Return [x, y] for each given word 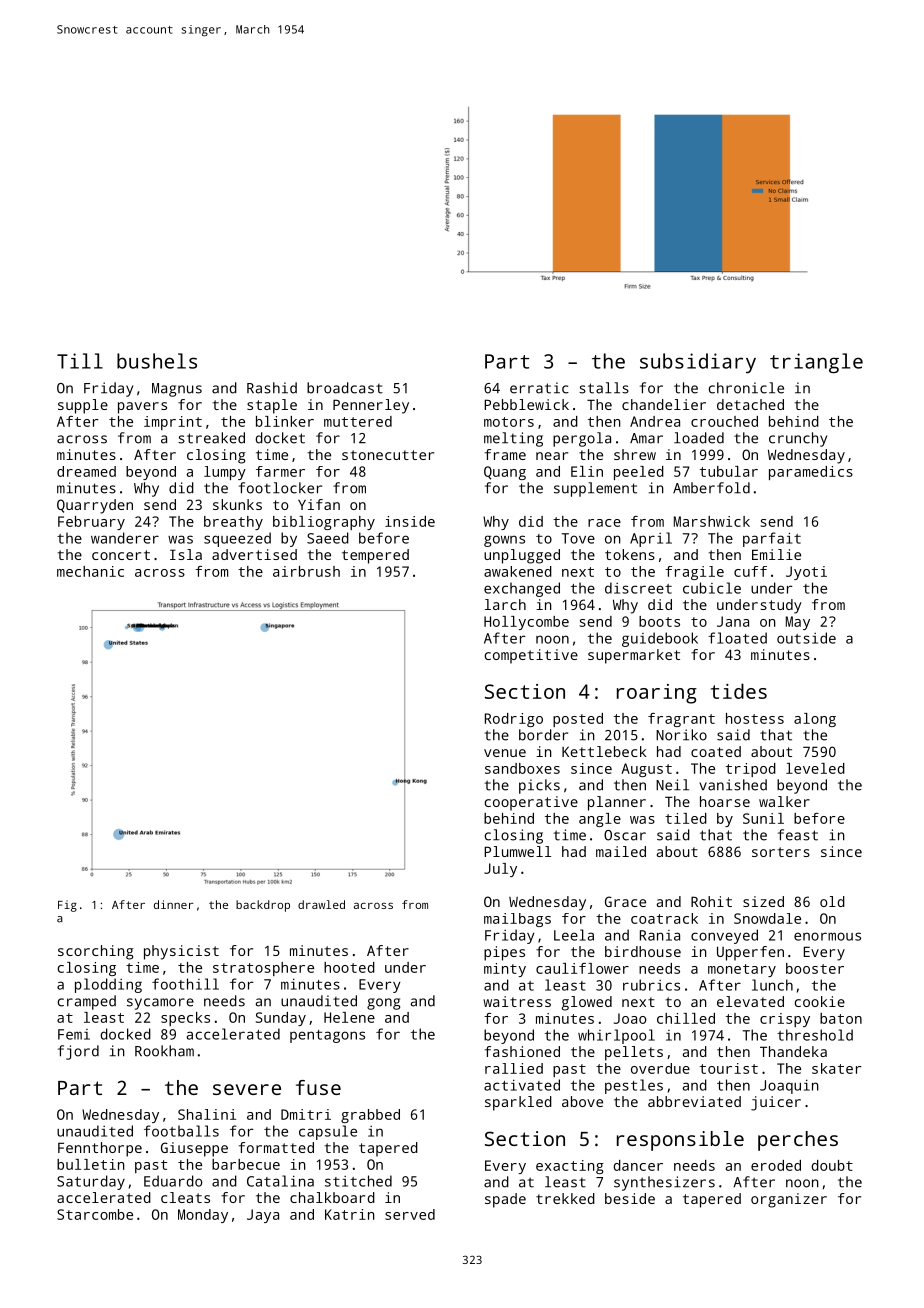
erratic [539, 388]
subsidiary [698, 363]
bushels [157, 361]
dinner [174, 904]
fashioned [522, 1051]
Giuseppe [194, 1149]
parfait [772, 539]
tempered [375, 556]
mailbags [517, 920]
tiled [686, 818]
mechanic [90, 571]
